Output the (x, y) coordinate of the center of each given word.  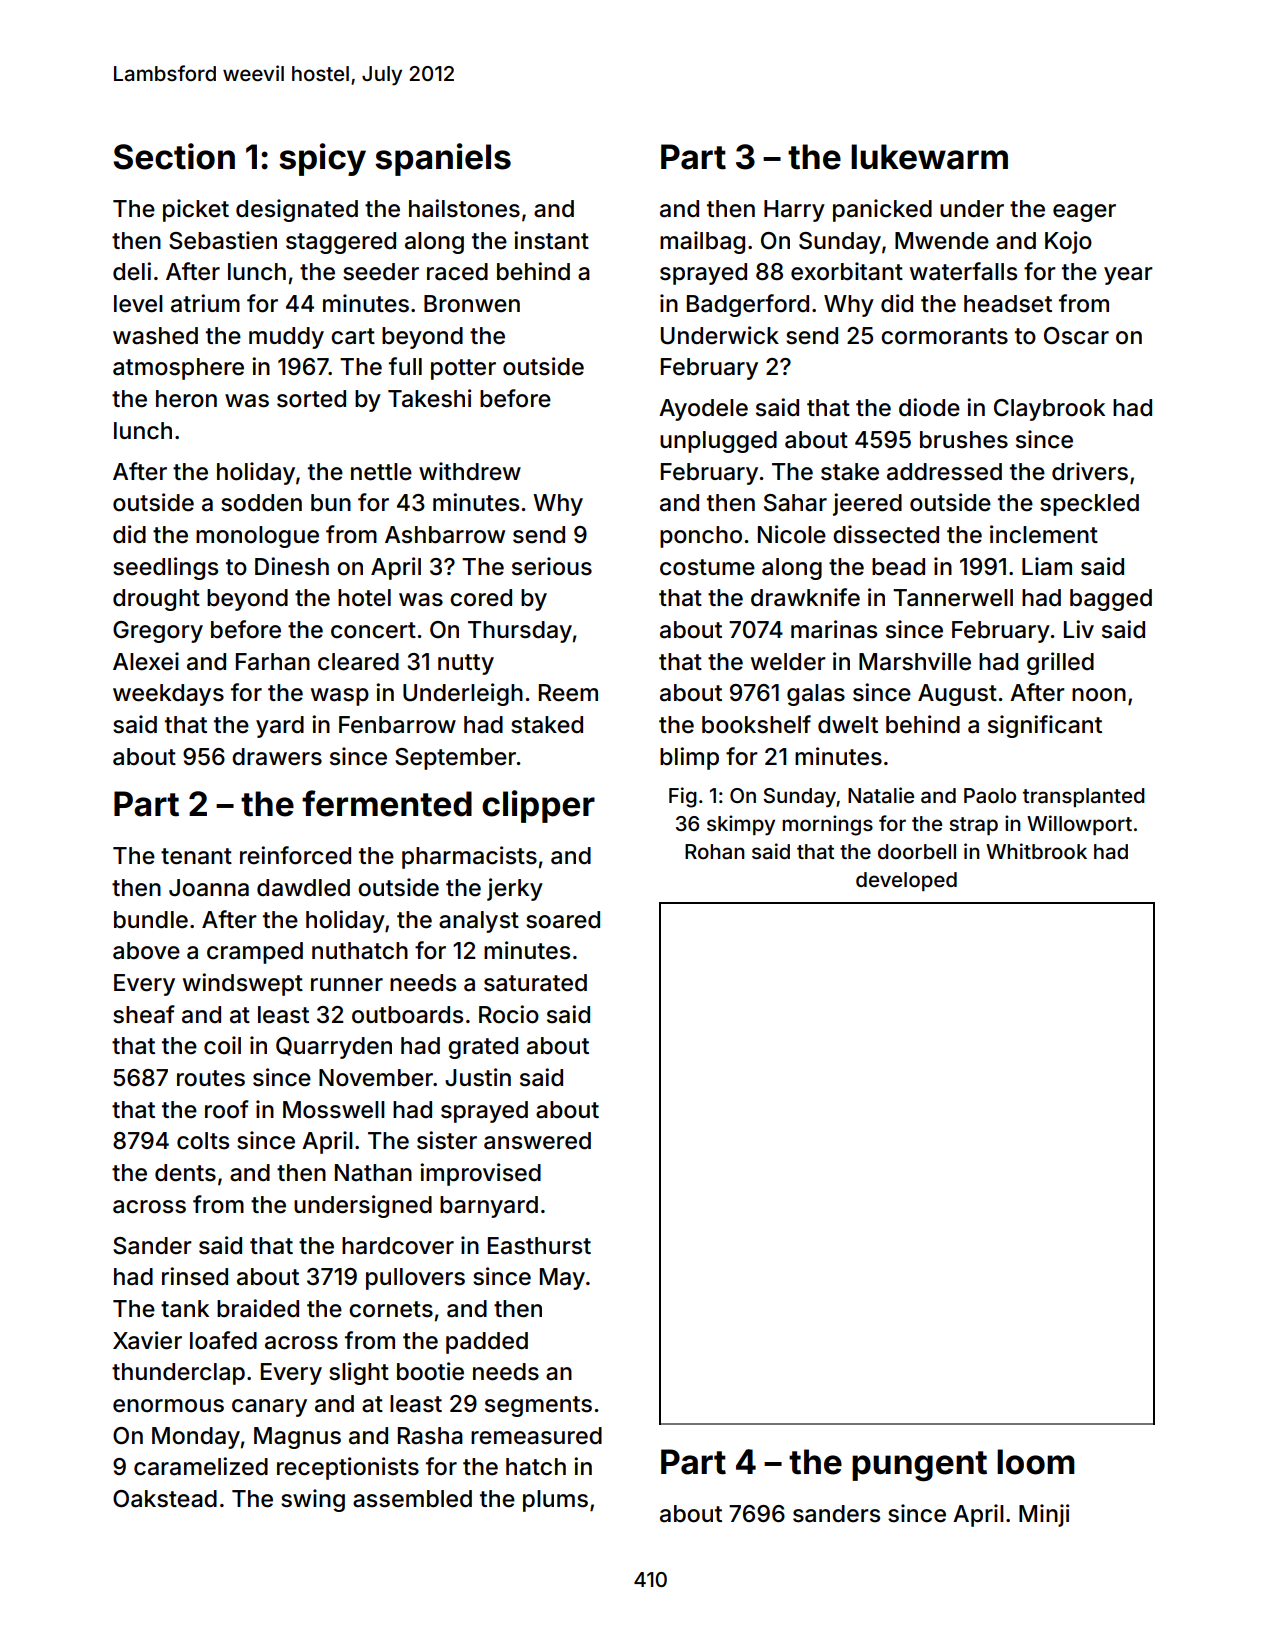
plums (555, 1501)
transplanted (1084, 797)
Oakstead (165, 1499)
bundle (151, 920)
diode (929, 407)
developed (906, 881)
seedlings (165, 568)
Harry (794, 211)
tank (185, 1309)
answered (537, 1141)
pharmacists (469, 857)
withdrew (470, 471)
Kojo (1068, 242)
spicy (322, 159)
